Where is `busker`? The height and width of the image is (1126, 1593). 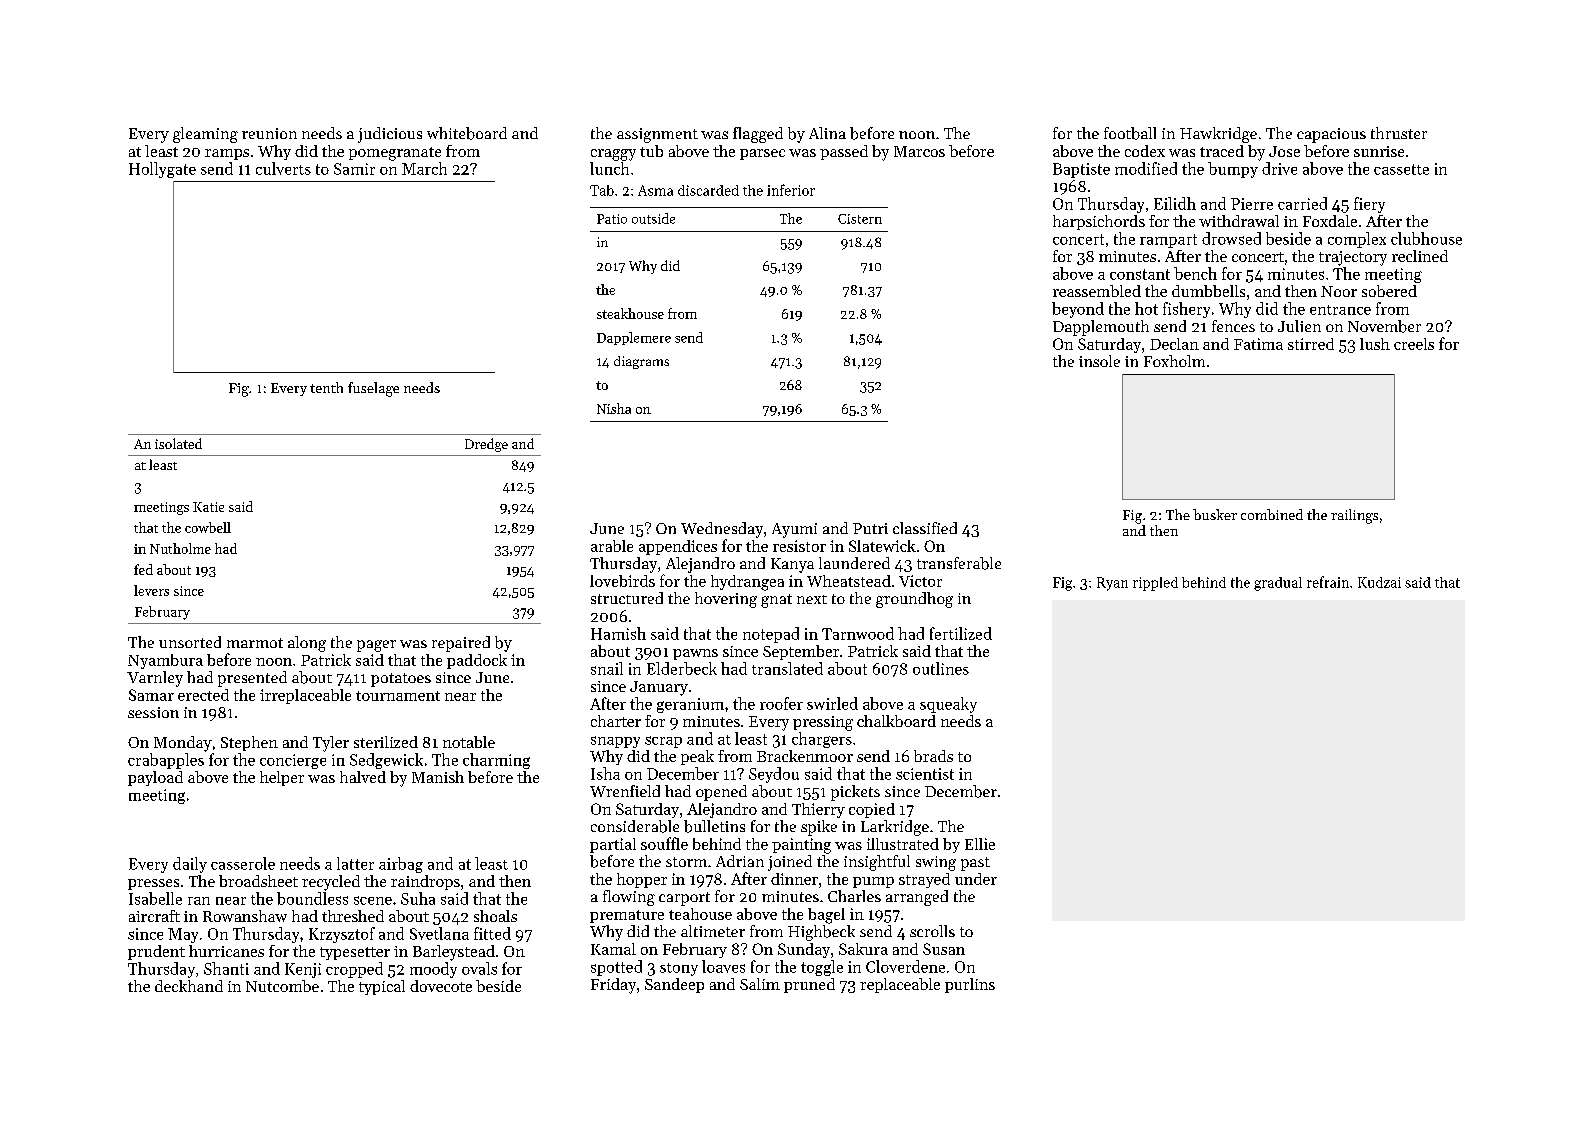 busker is located at coordinates (1215, 514).
